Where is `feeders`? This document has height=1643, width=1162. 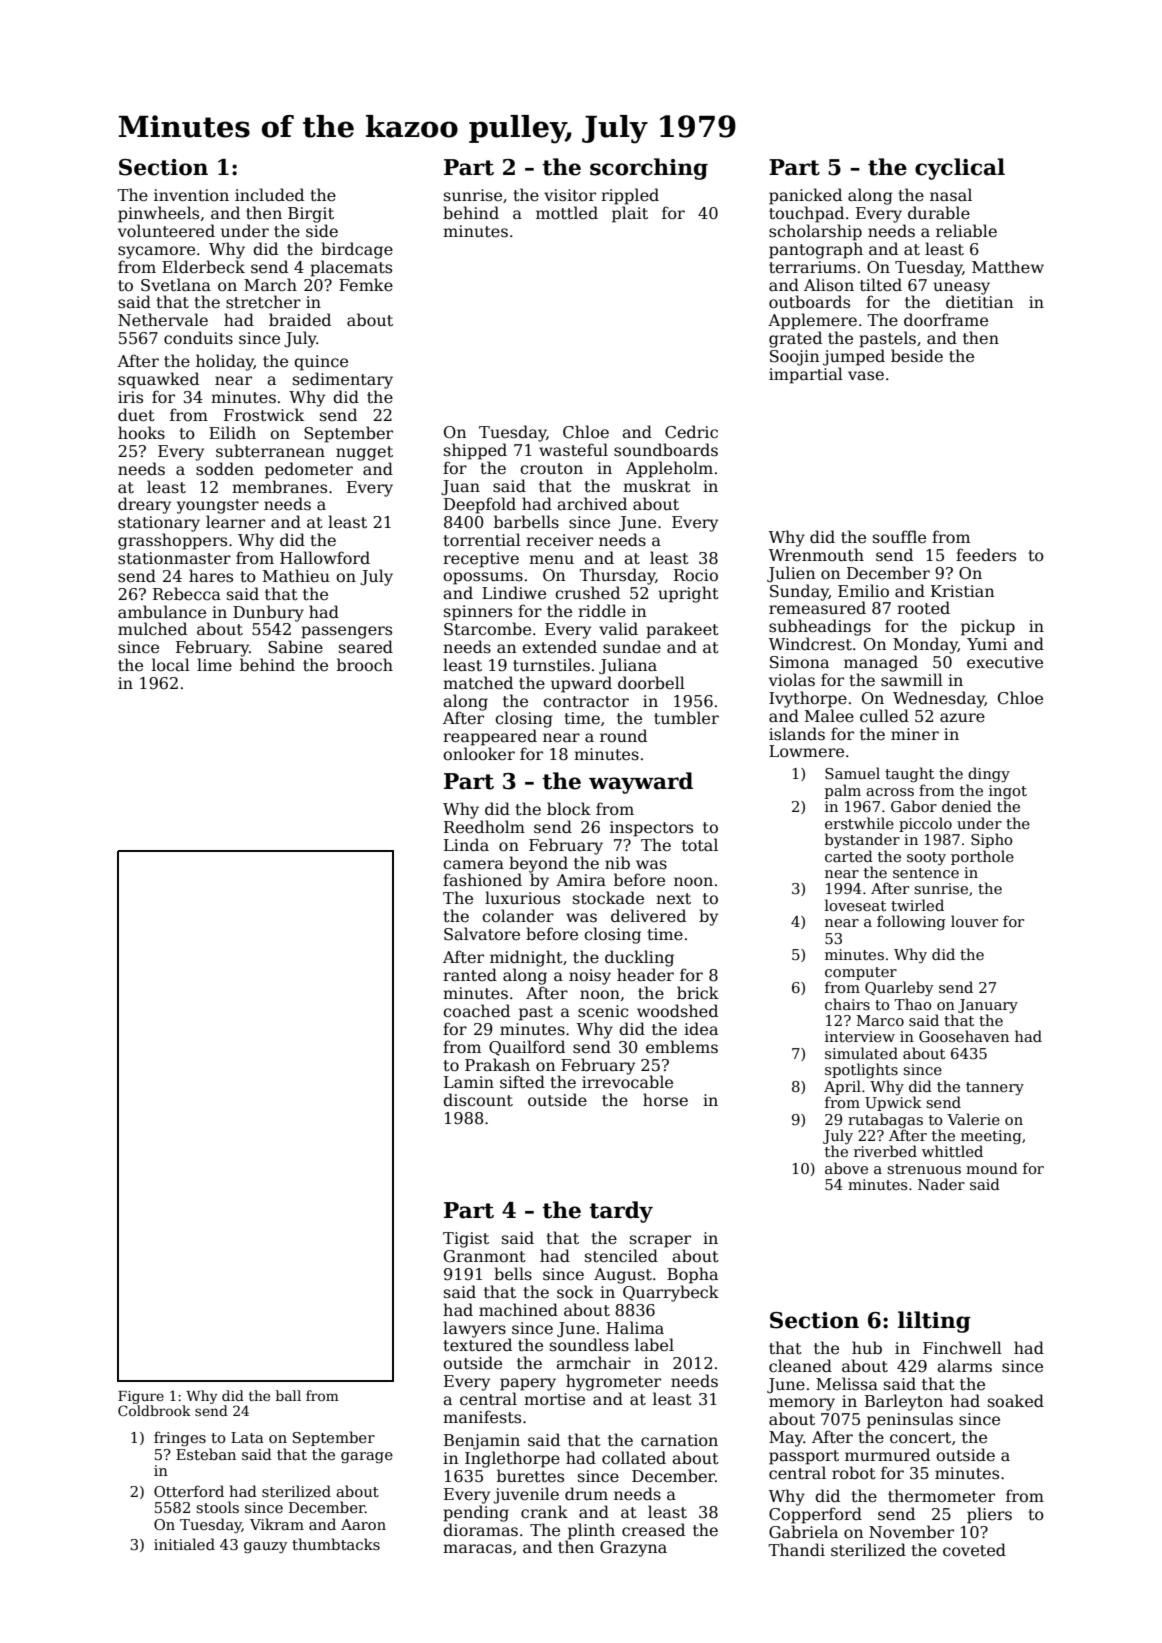 feeders is located at coordinates (986, 555).
